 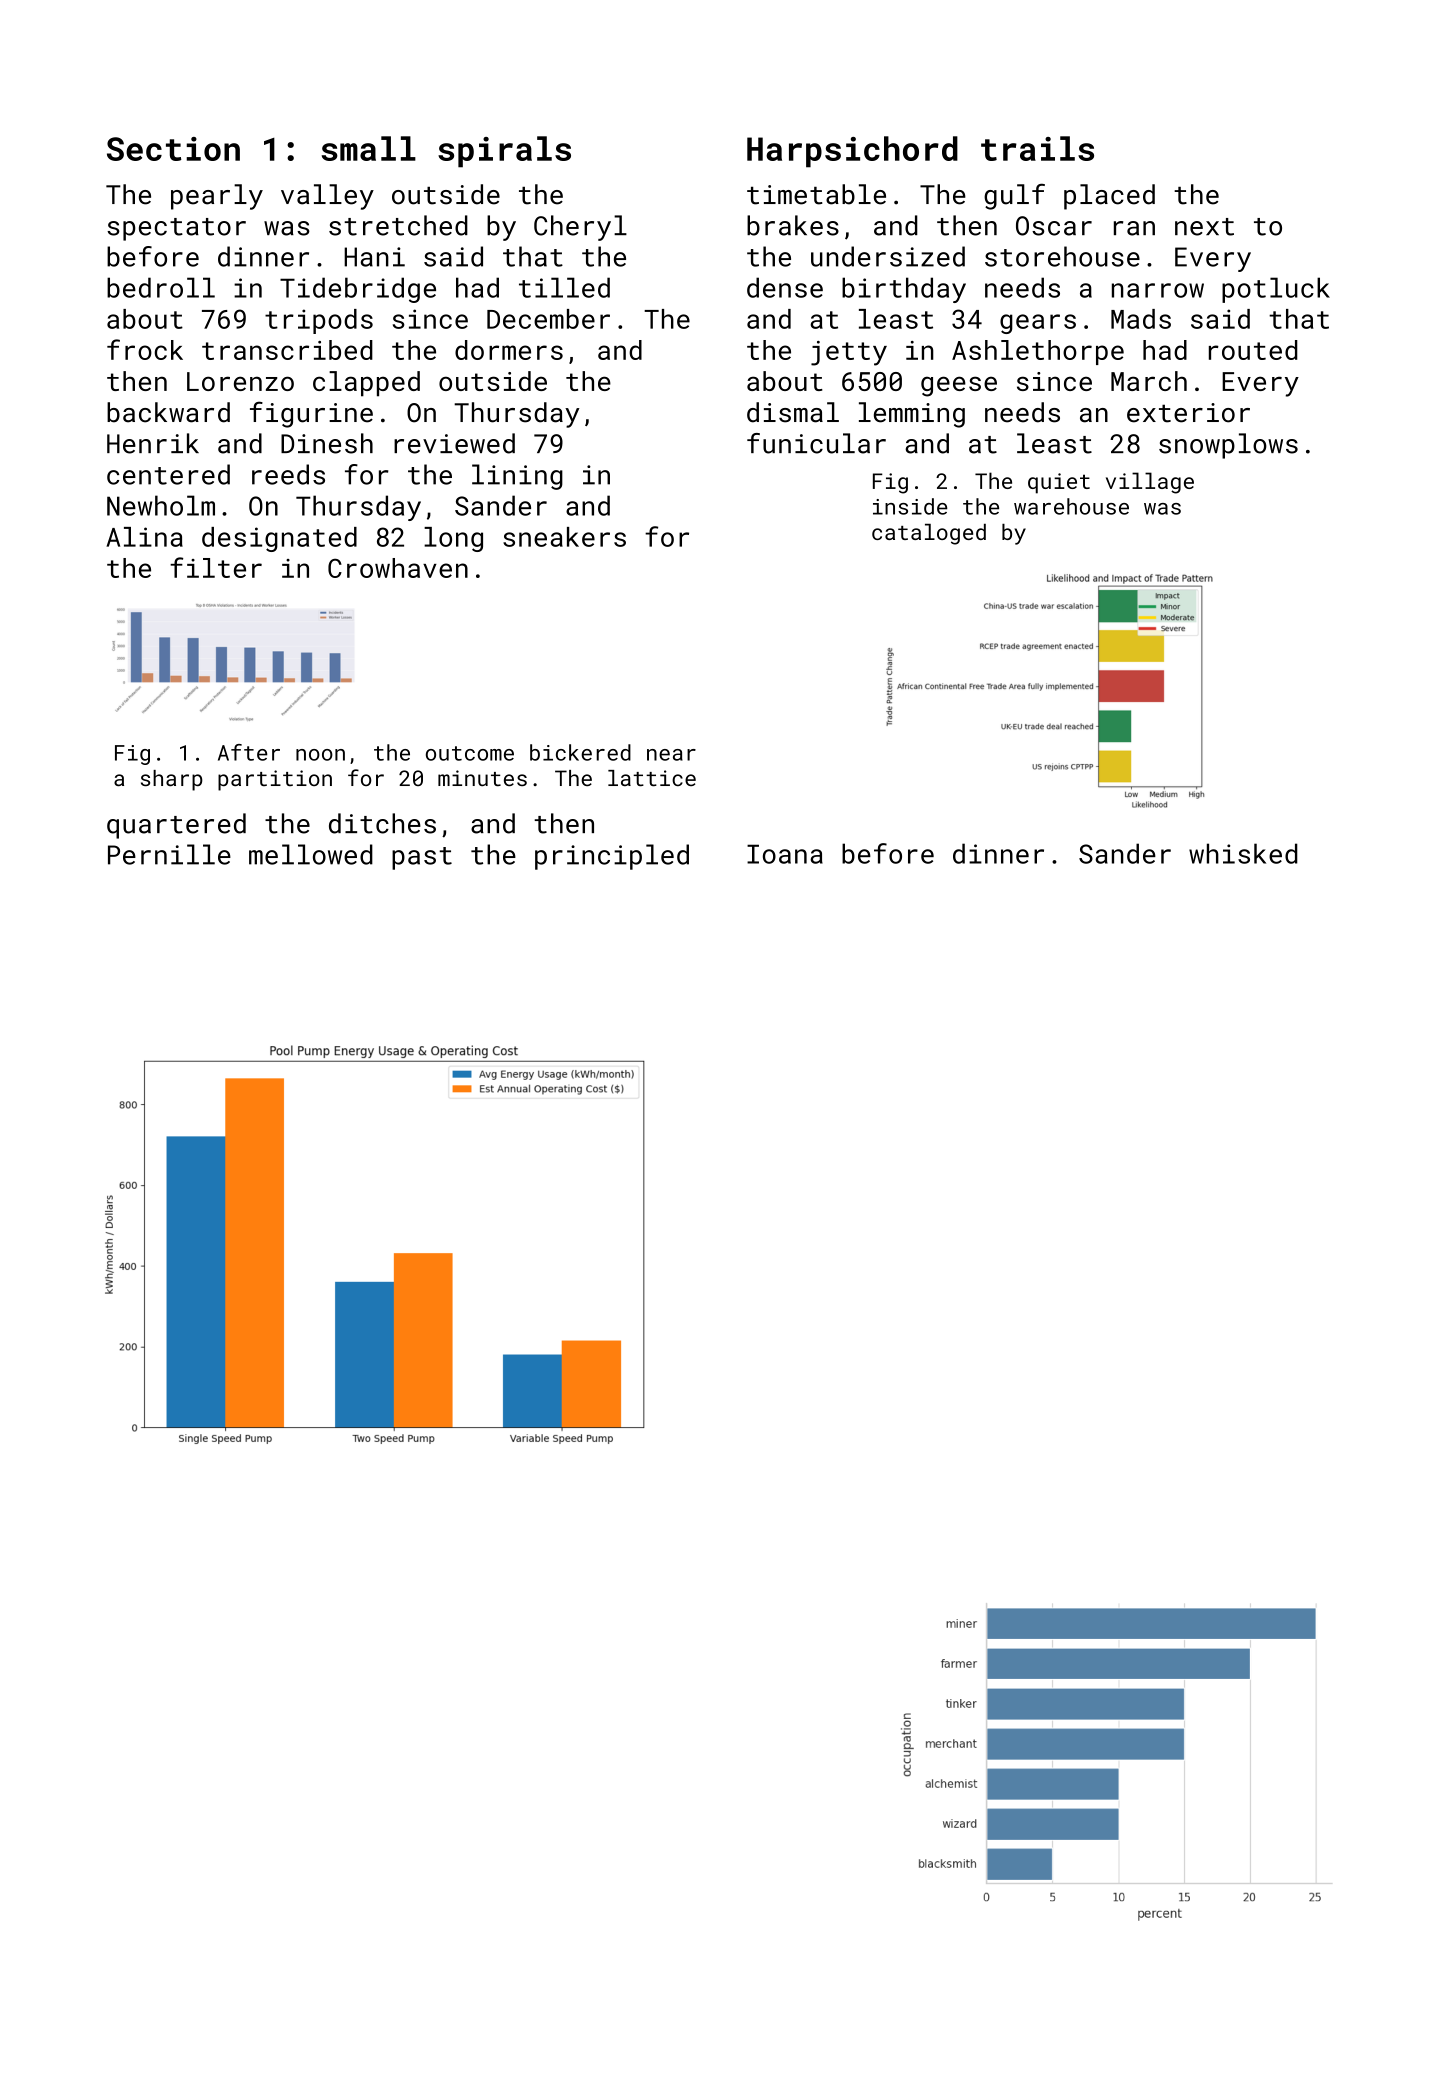 What do you see at coordinates (1158, 290) in the screenshot?
I see `narrow` at bounding box center [1158, 290].
